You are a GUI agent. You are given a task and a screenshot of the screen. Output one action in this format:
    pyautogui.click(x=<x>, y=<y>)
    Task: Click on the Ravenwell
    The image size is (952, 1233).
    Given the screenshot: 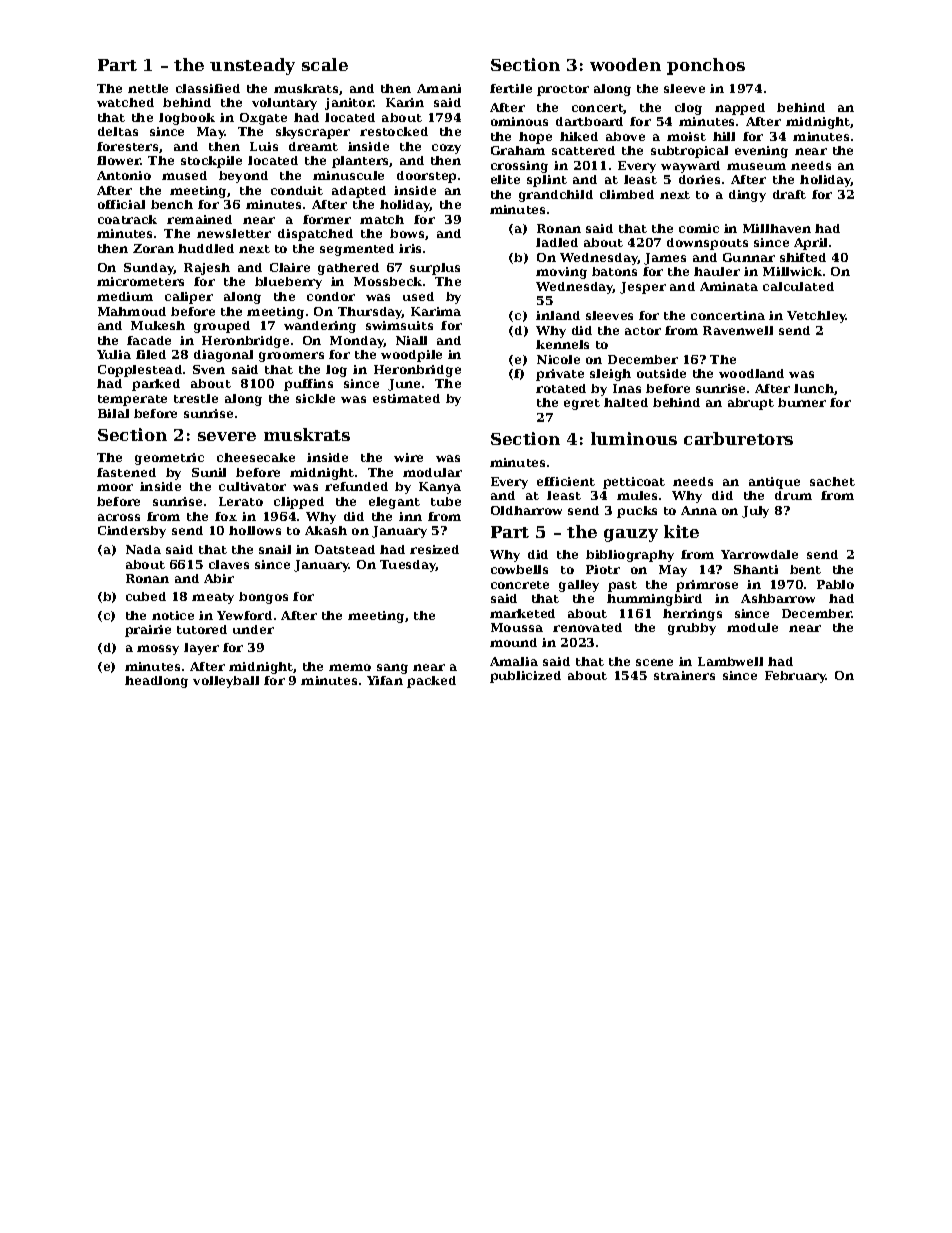 What is the action you would take?
    pyautogui.click(x=738, y=330)
